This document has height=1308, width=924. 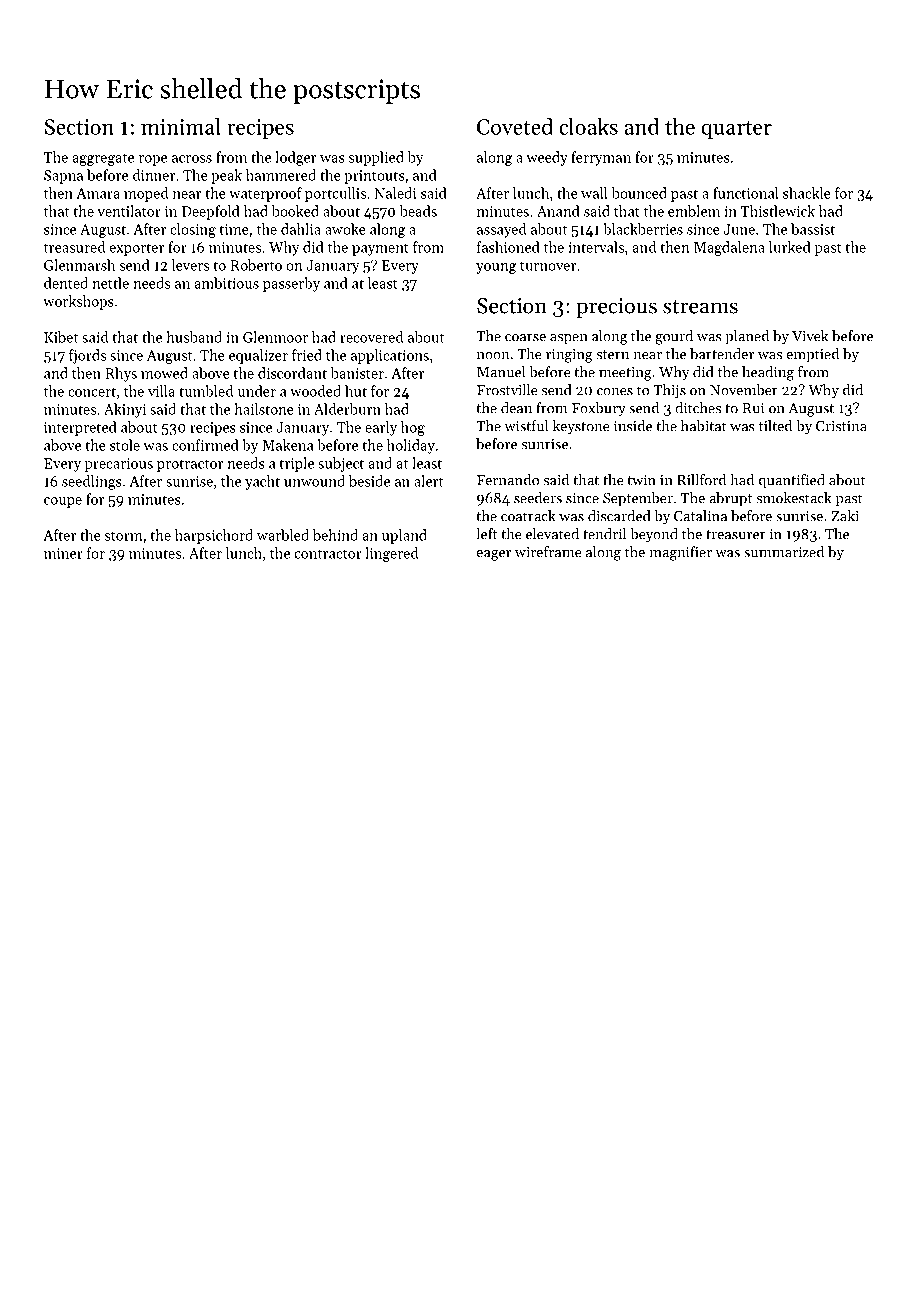 What do you see at coordinates (374, 177) in the document?
I see `printouts` at bounding box center [374, 177].
